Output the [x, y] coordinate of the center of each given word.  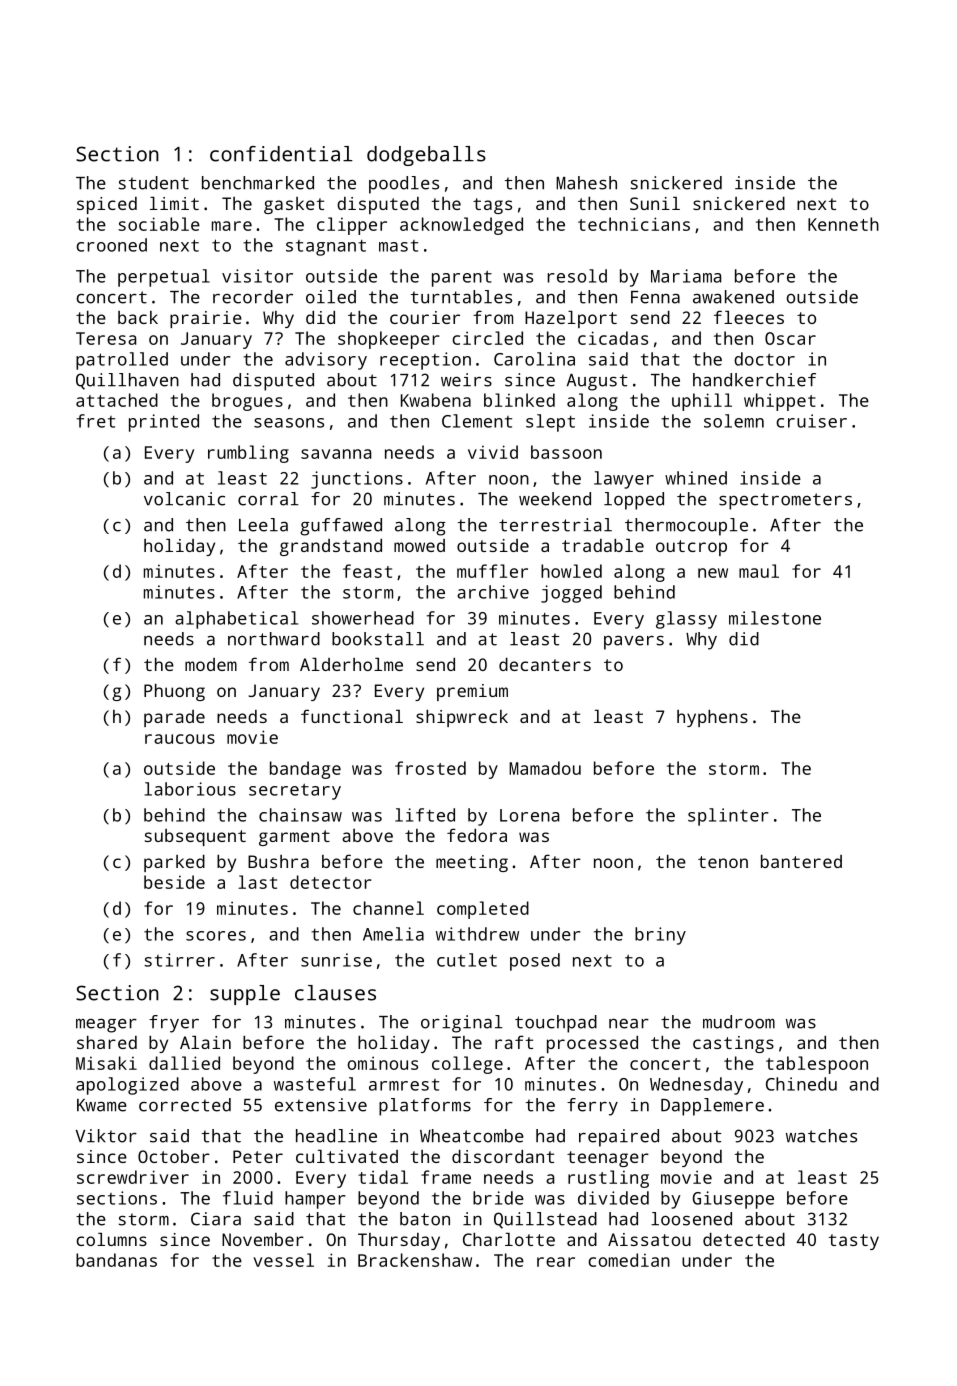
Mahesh [586, 183]
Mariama [686, 276]
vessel [283, 1260]
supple [245, 995]
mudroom [739, 1022]
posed [535, 962]
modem [211, 664]
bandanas [116, 1260]
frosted [430, 768]
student [154, 183]
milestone [775, 618]
